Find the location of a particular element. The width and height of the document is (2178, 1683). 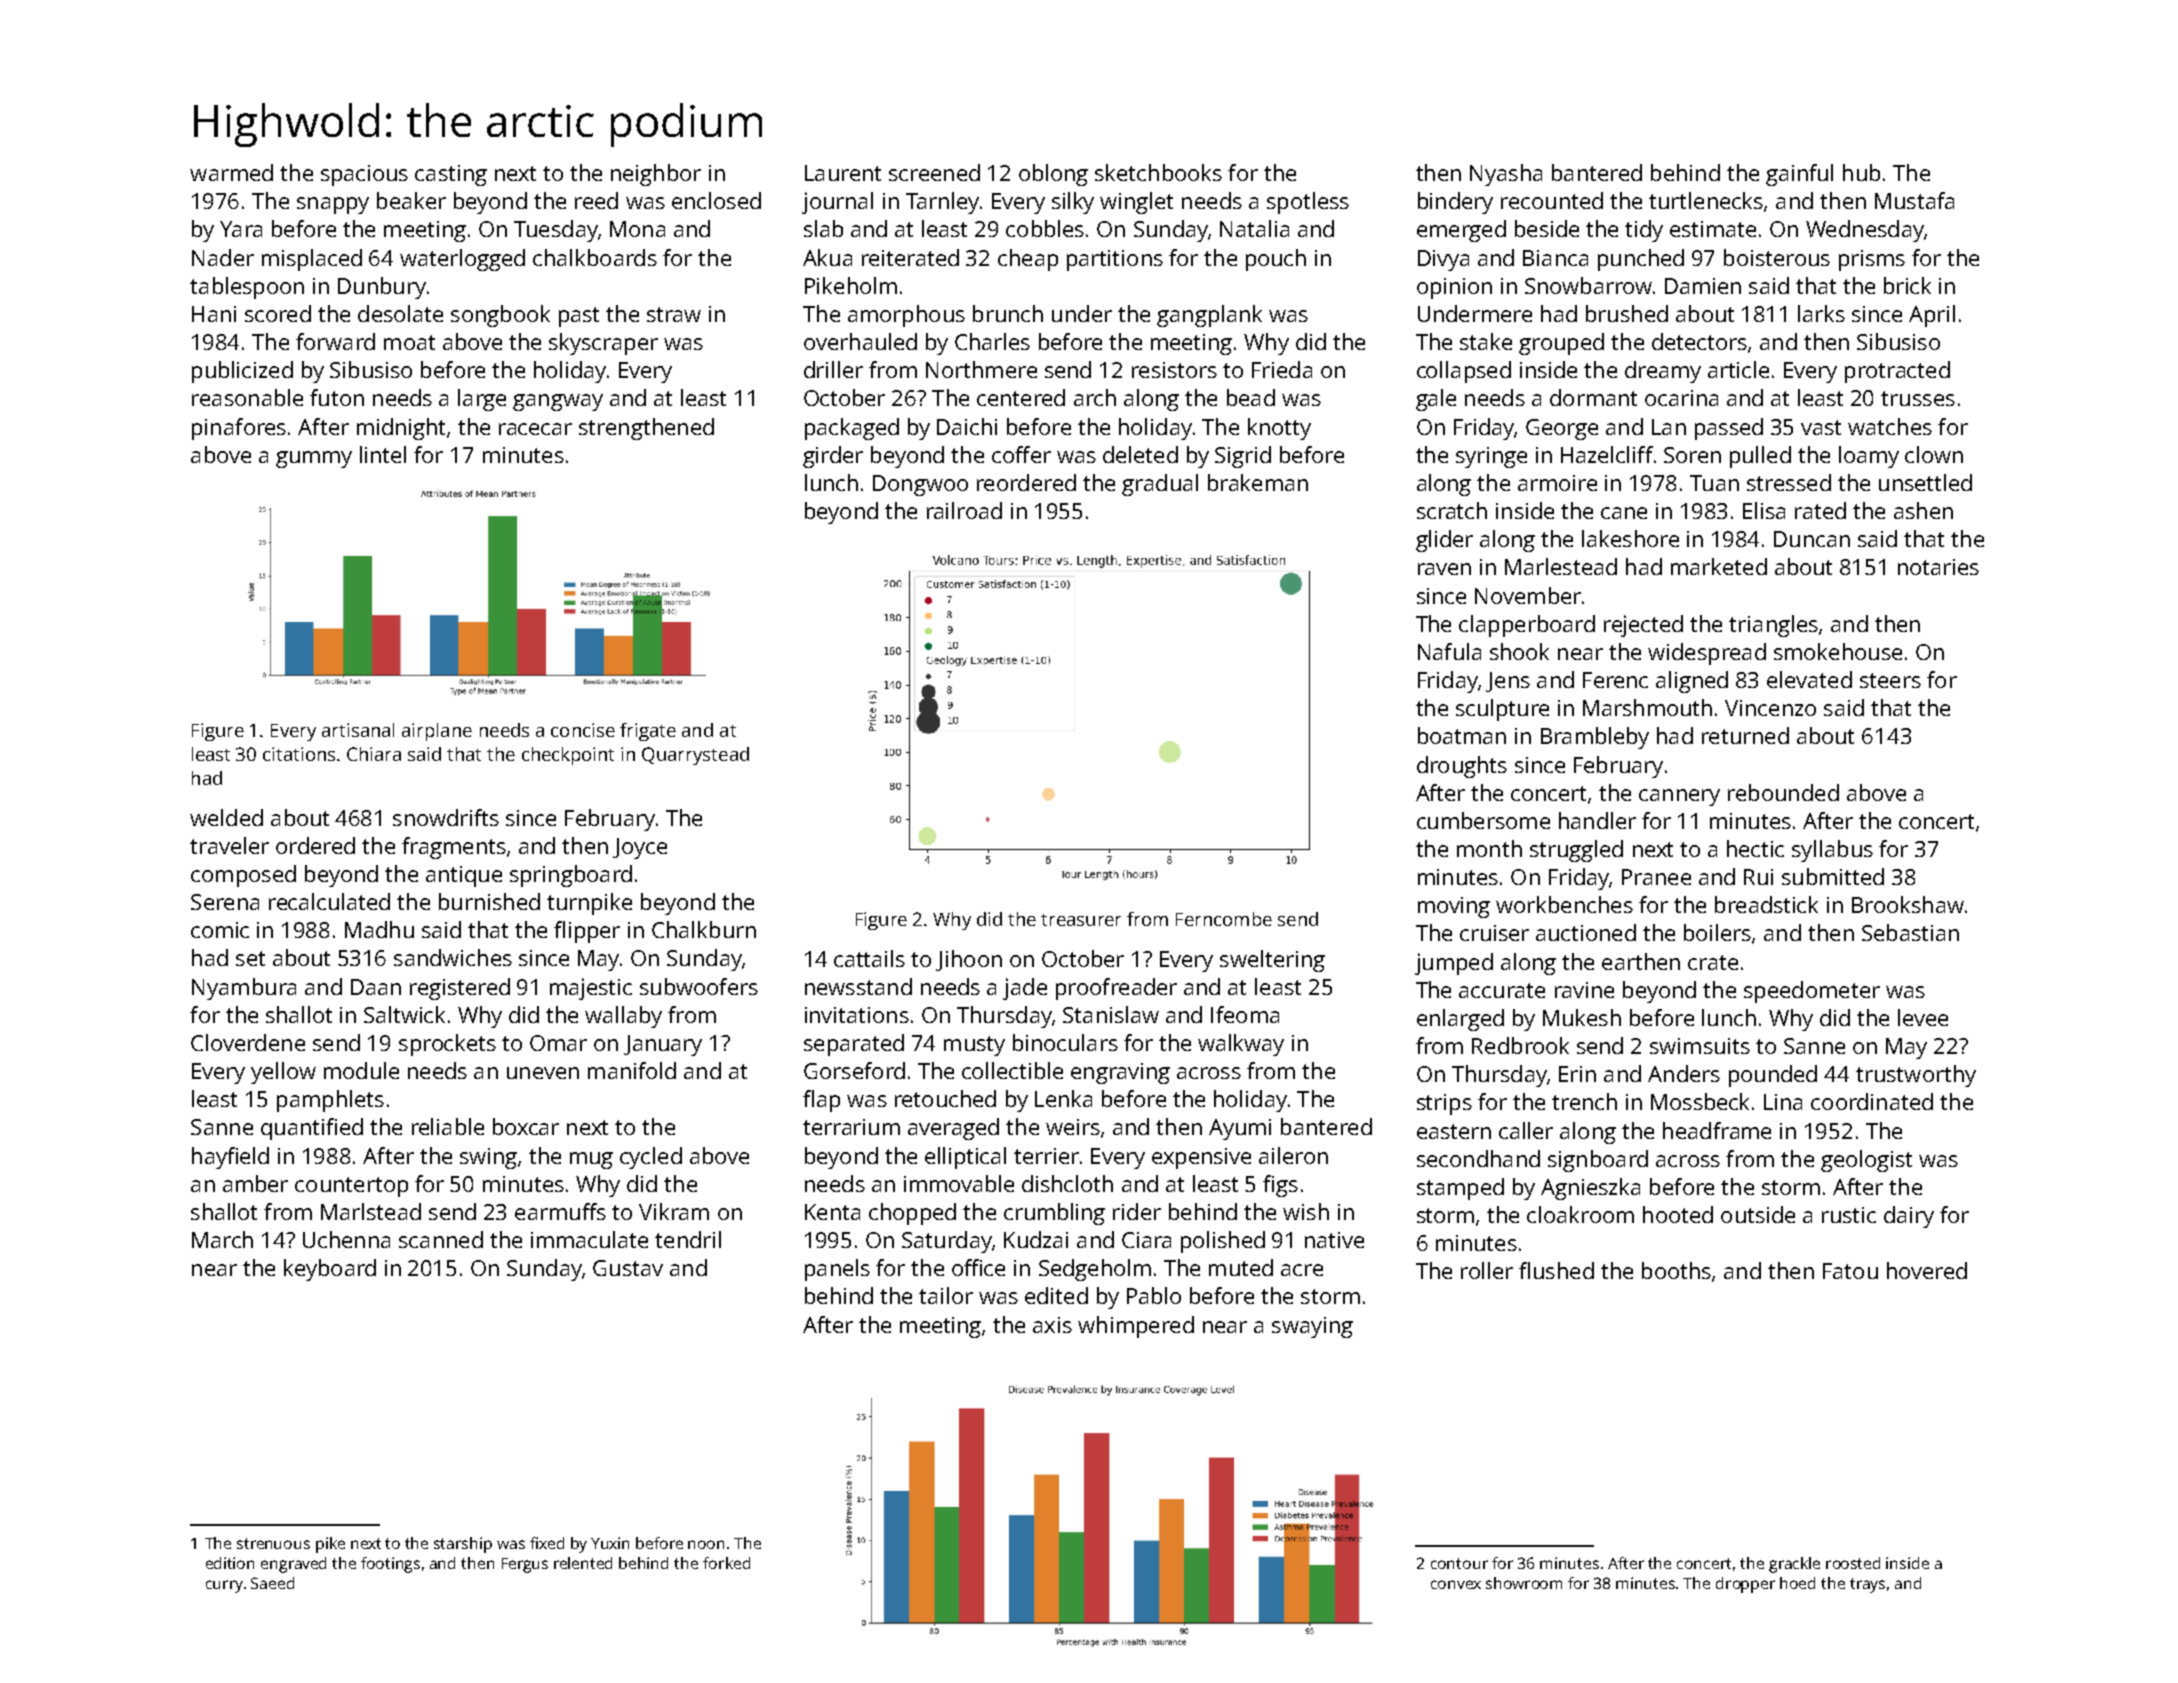

Chiara is located at coordinates (374, 754).
